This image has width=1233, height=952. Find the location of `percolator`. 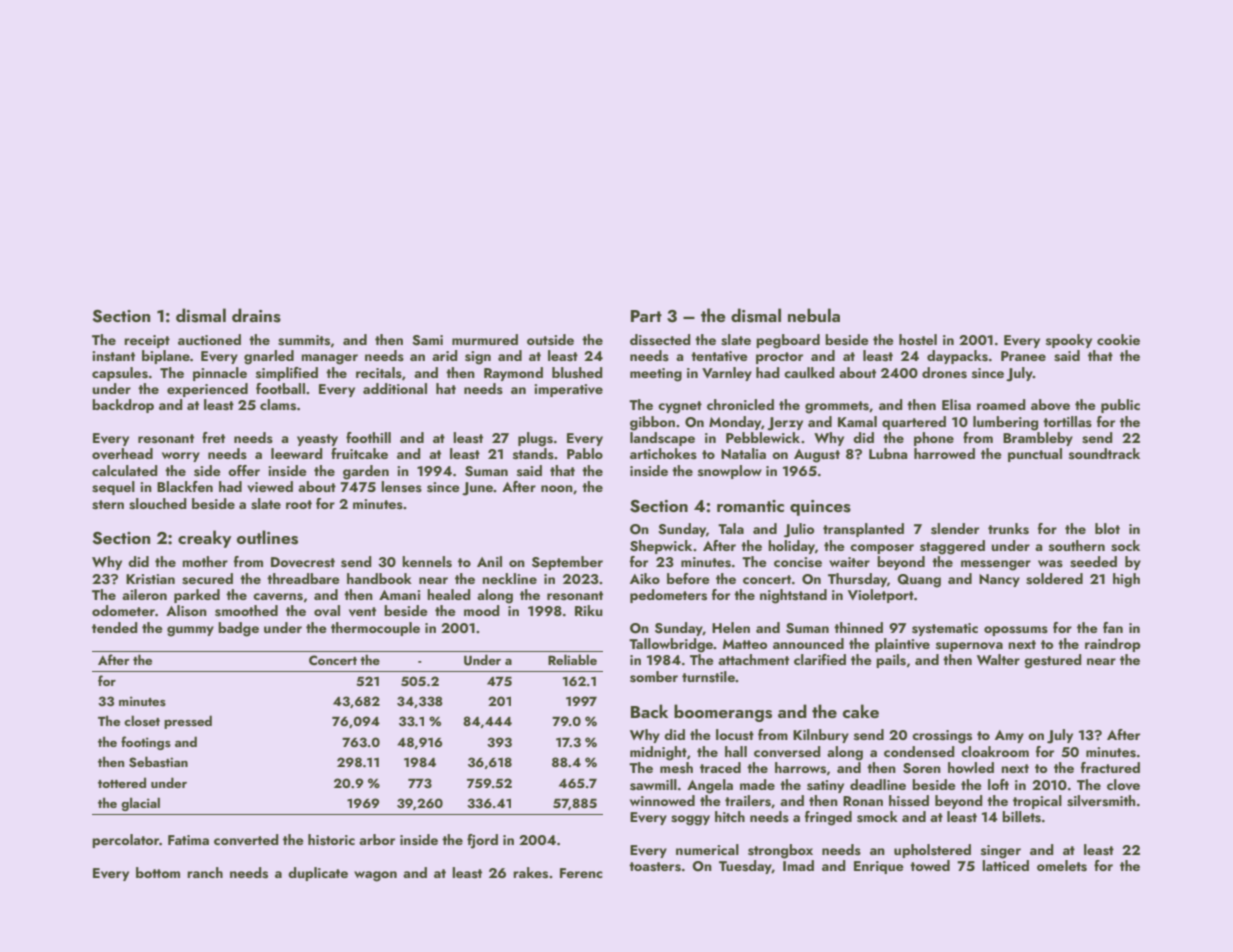

percolator is located at coordinates (126, 841).
